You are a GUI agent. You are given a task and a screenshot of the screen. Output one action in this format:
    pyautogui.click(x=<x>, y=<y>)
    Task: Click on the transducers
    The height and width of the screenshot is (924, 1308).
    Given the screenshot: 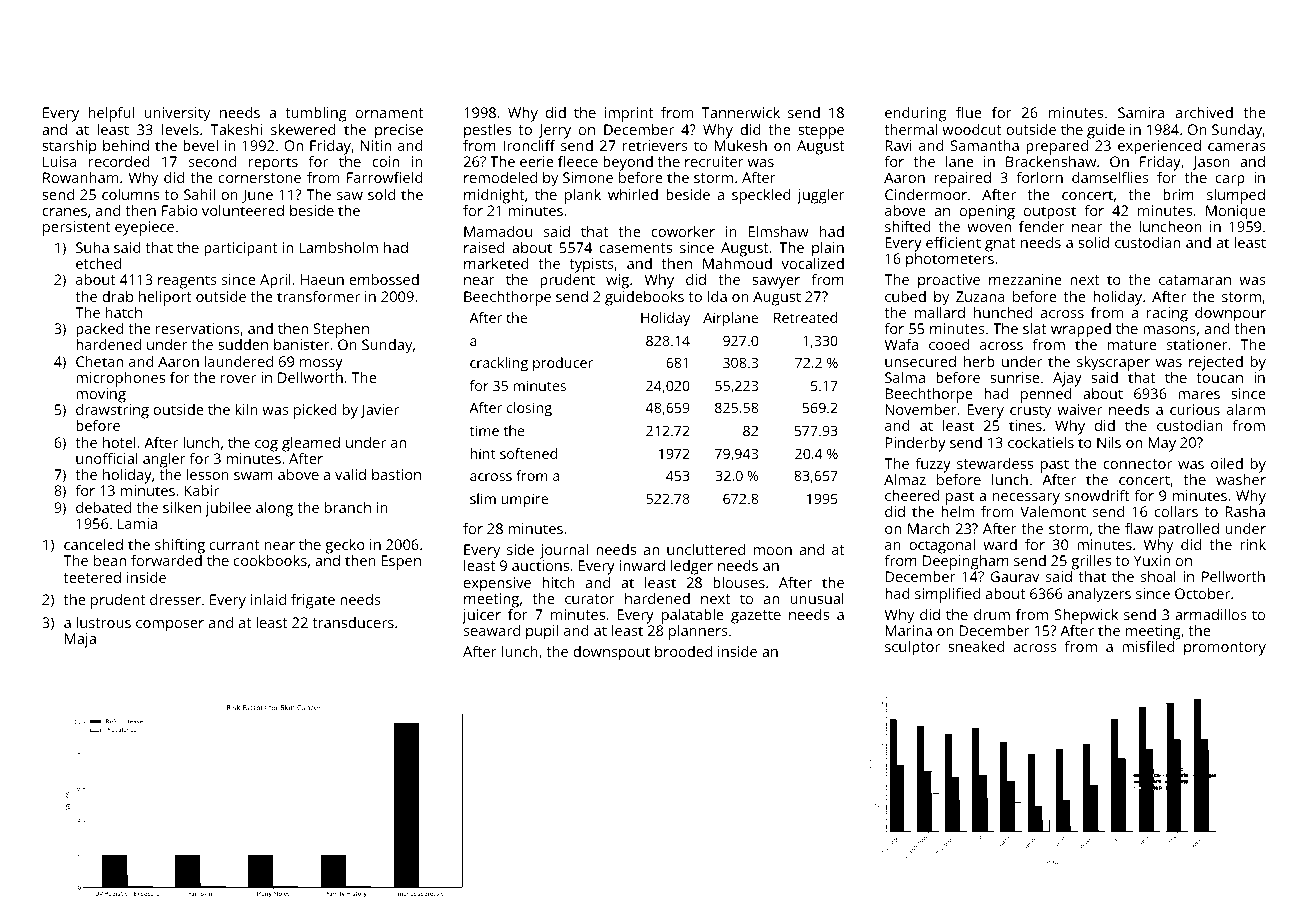 What is the action you would take?
    pyautogui.click(x=353, y=622)
